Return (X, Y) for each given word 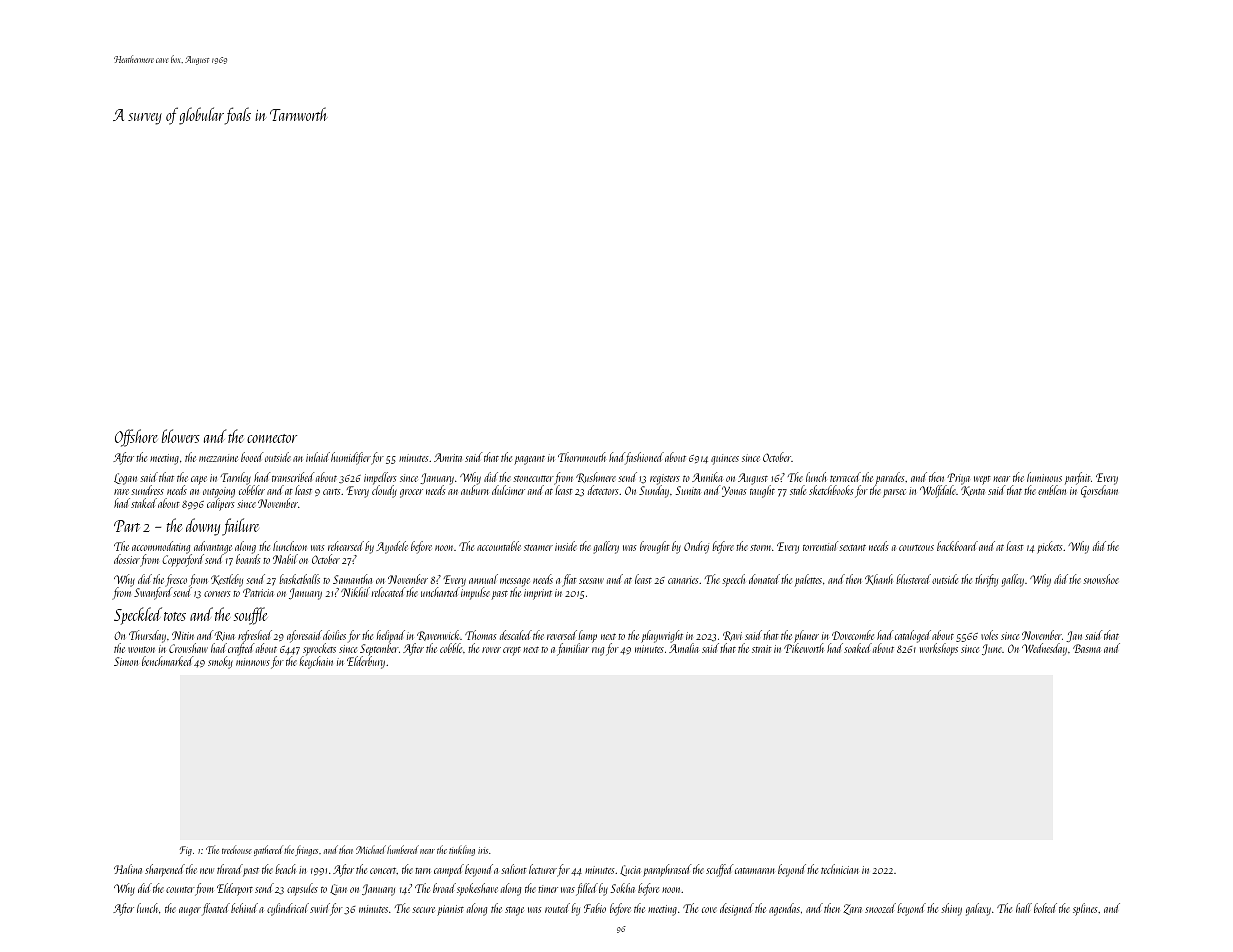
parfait (1078, 478)
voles (989, 635)
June (992, 649)
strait (762, 649)
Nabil (285, 559)
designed (737, 909)
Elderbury (366, 663)
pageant (529, 460)
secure (423, 910)
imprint (538, 594)
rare (121, 492)
